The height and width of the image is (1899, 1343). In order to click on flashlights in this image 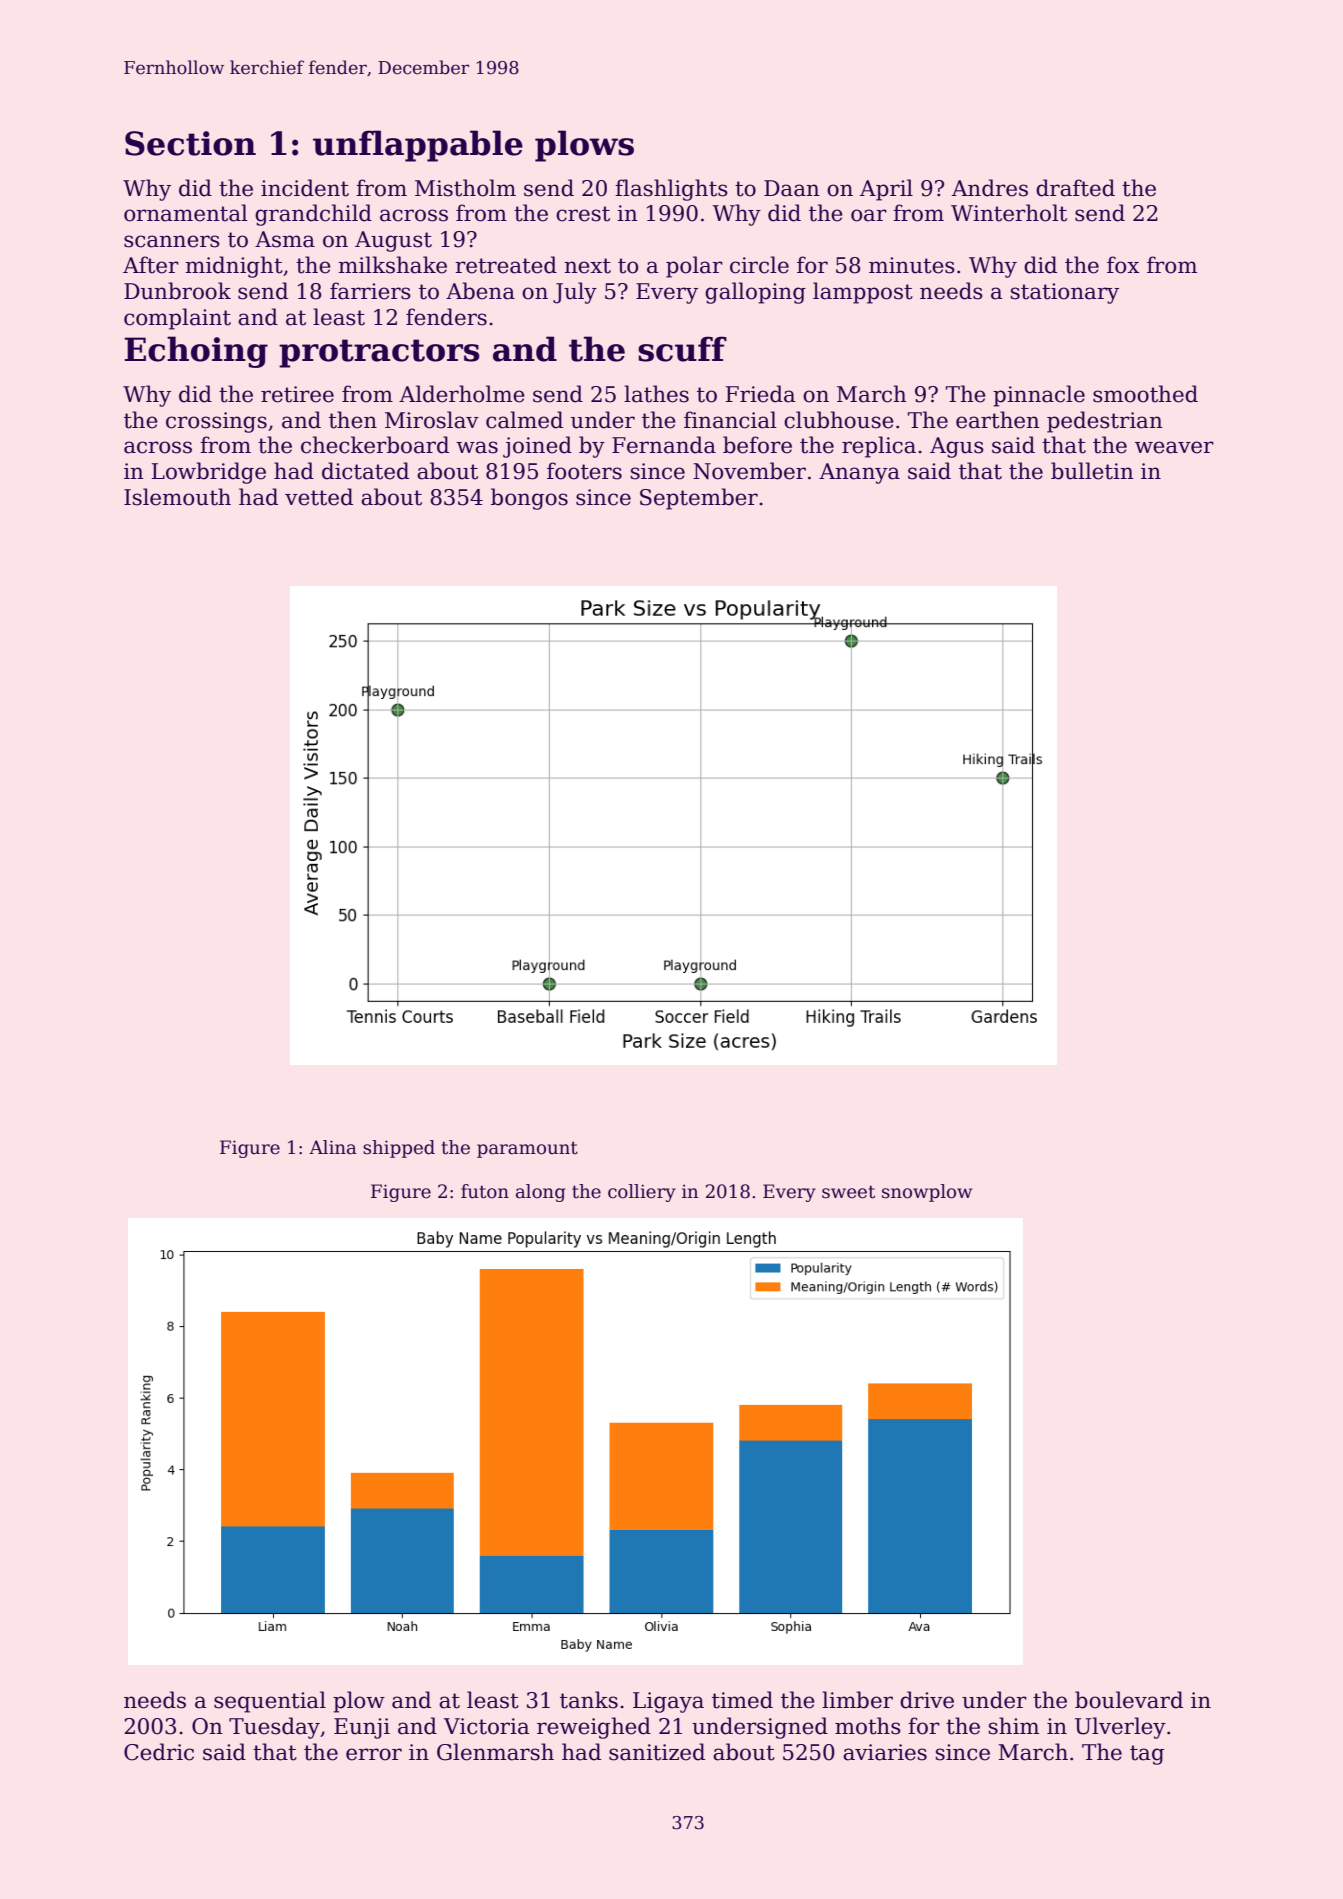, I will do `click(671, 190)`.
